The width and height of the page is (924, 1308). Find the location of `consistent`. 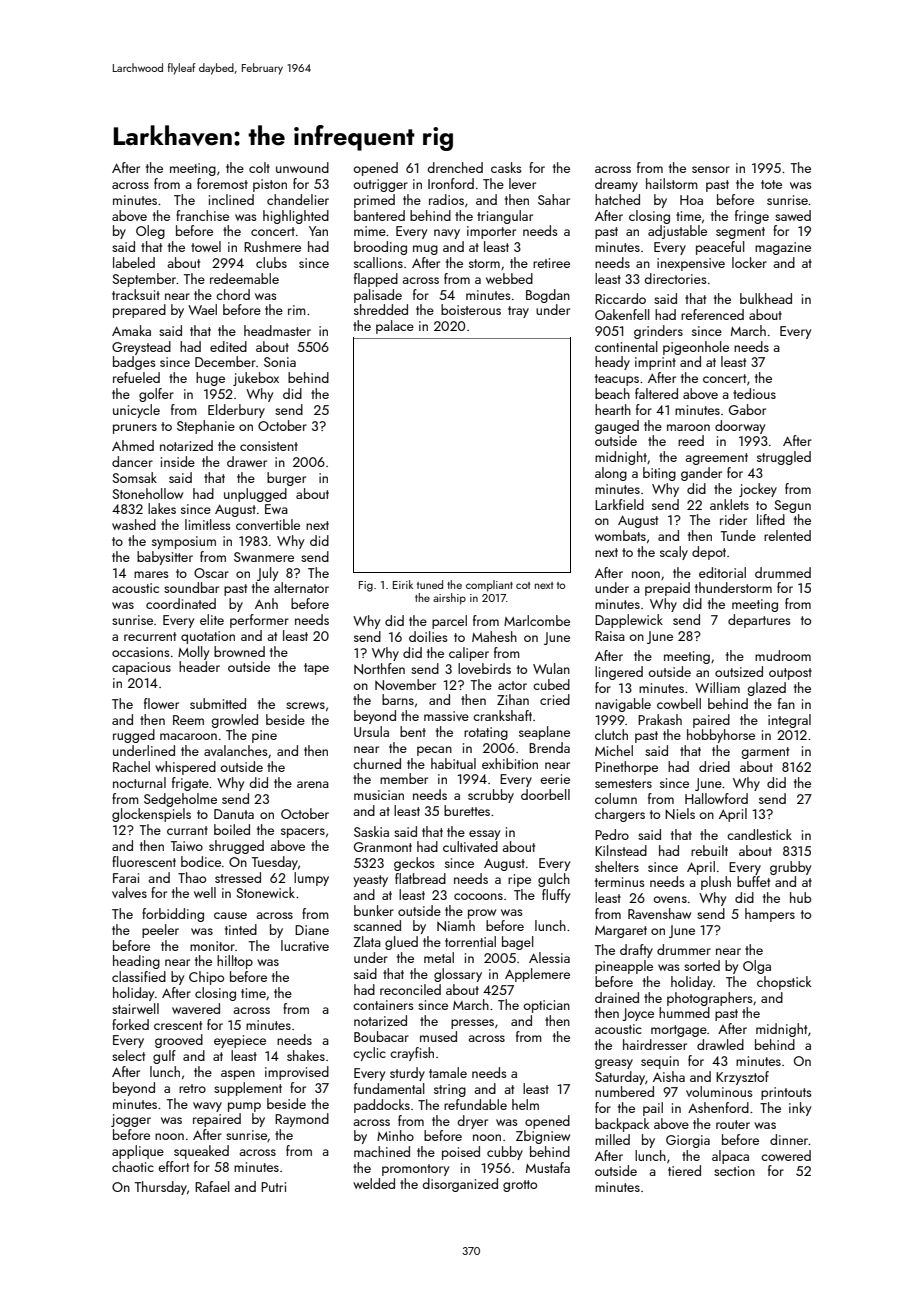

consistent is located at coordinates (269, 446).
